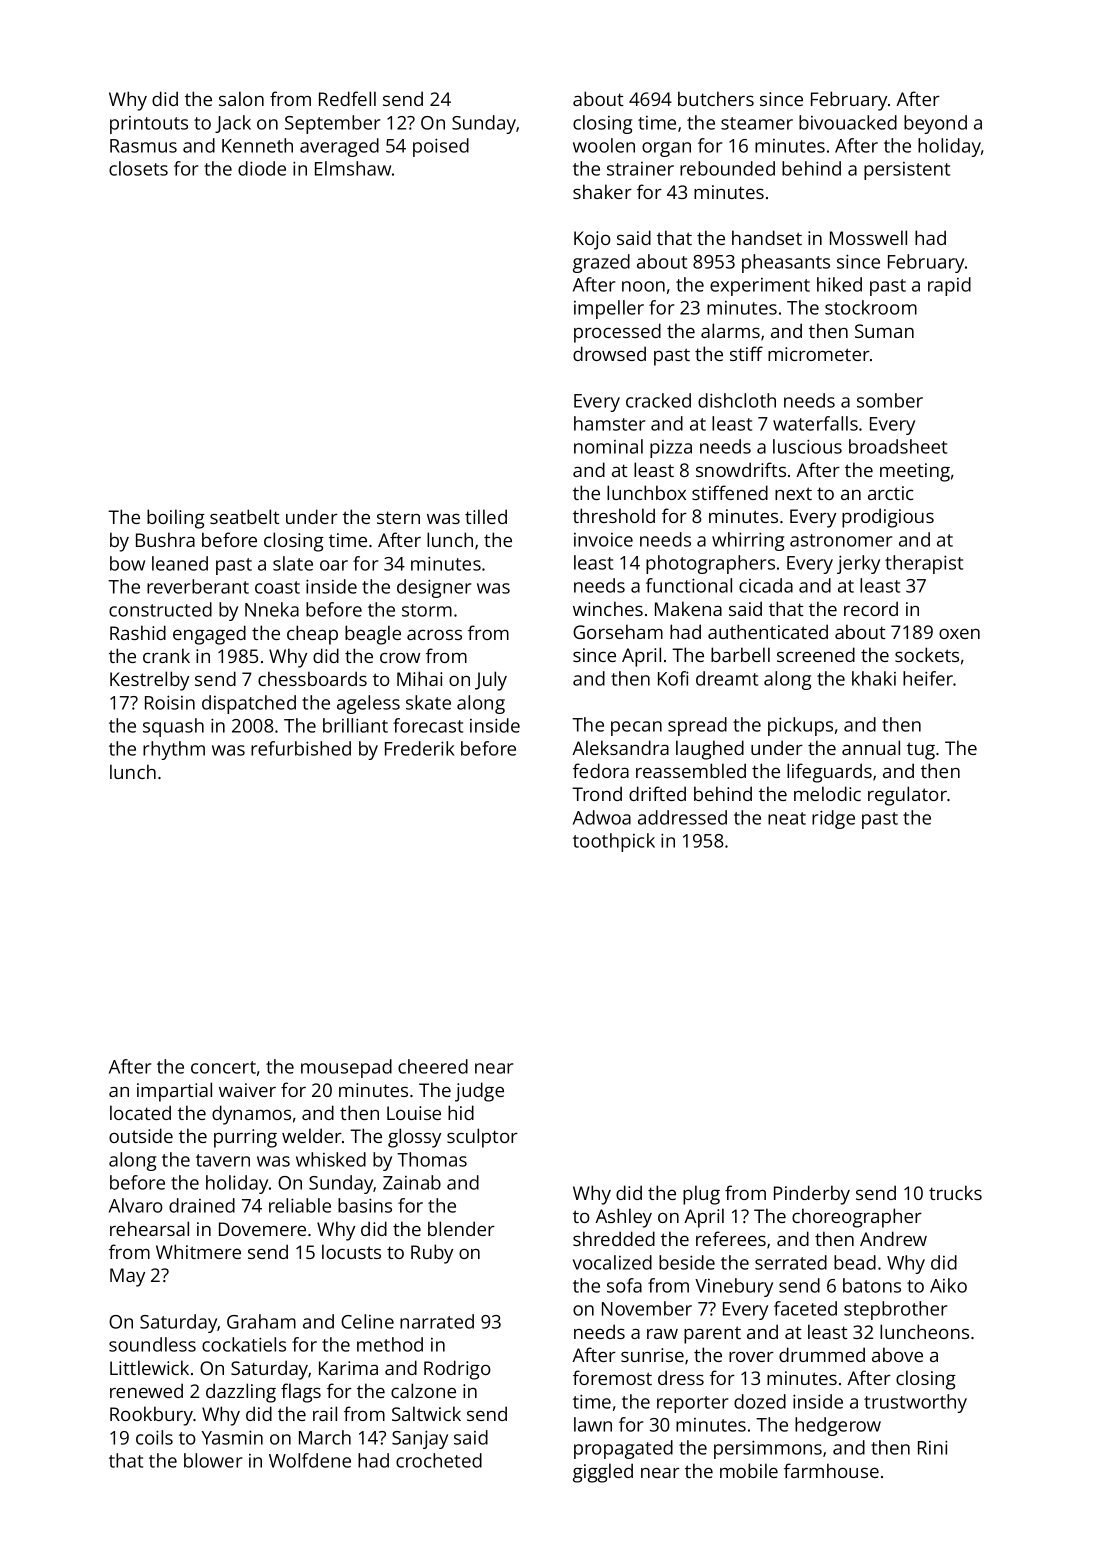  Describe the element at coordinates (293, 563) in the document. I see `slate` at that location.
